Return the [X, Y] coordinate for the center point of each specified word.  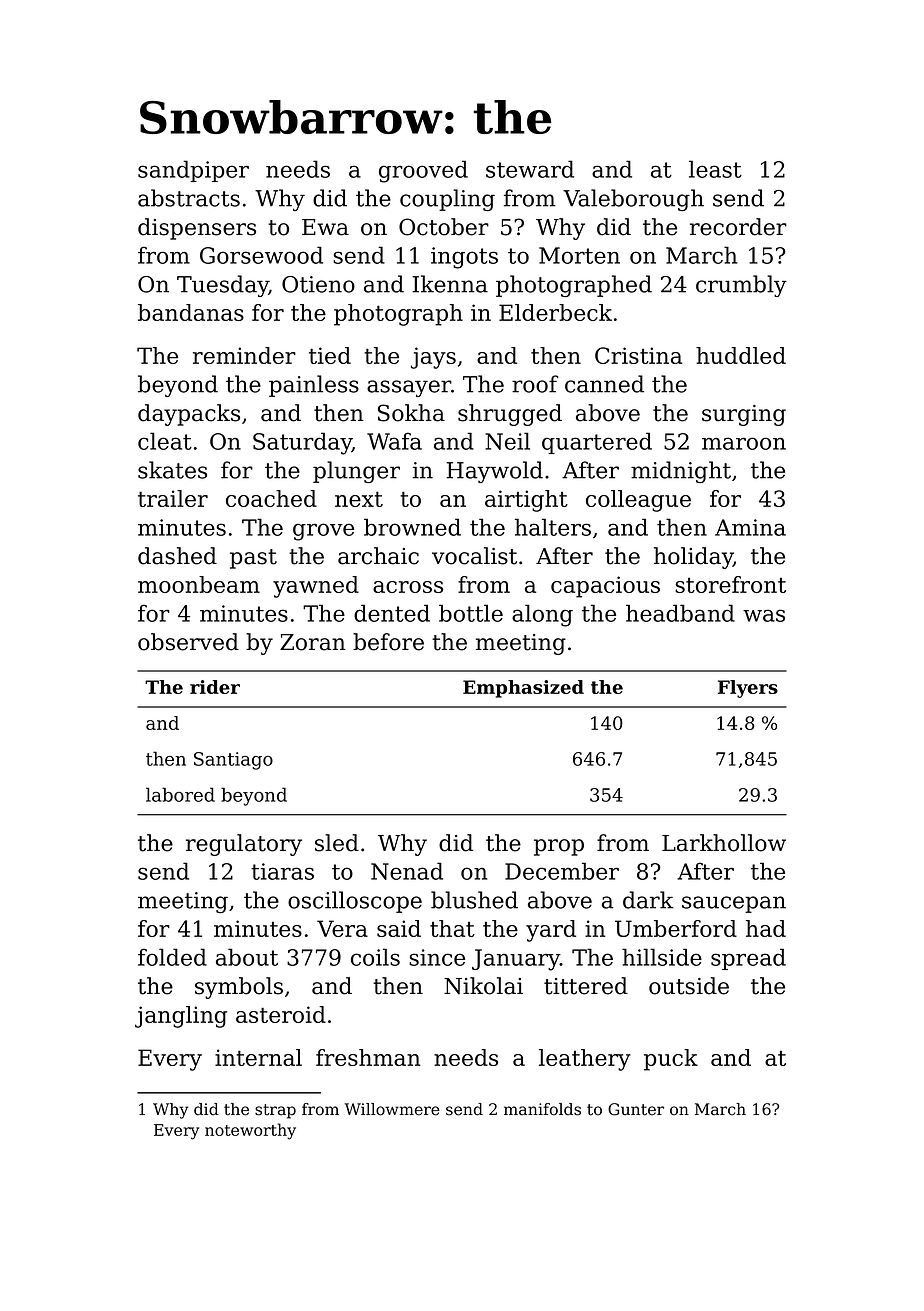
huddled [741, 355]
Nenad [407, 871]
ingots [464, 258]
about [247, 957]
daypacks [189, 415]
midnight [681, 472]
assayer [409, 388]
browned [412, 527]
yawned [316, 587]
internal [258, 1057]
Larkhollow [724, 843]
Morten [579, 255]
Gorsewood [261, 255]
